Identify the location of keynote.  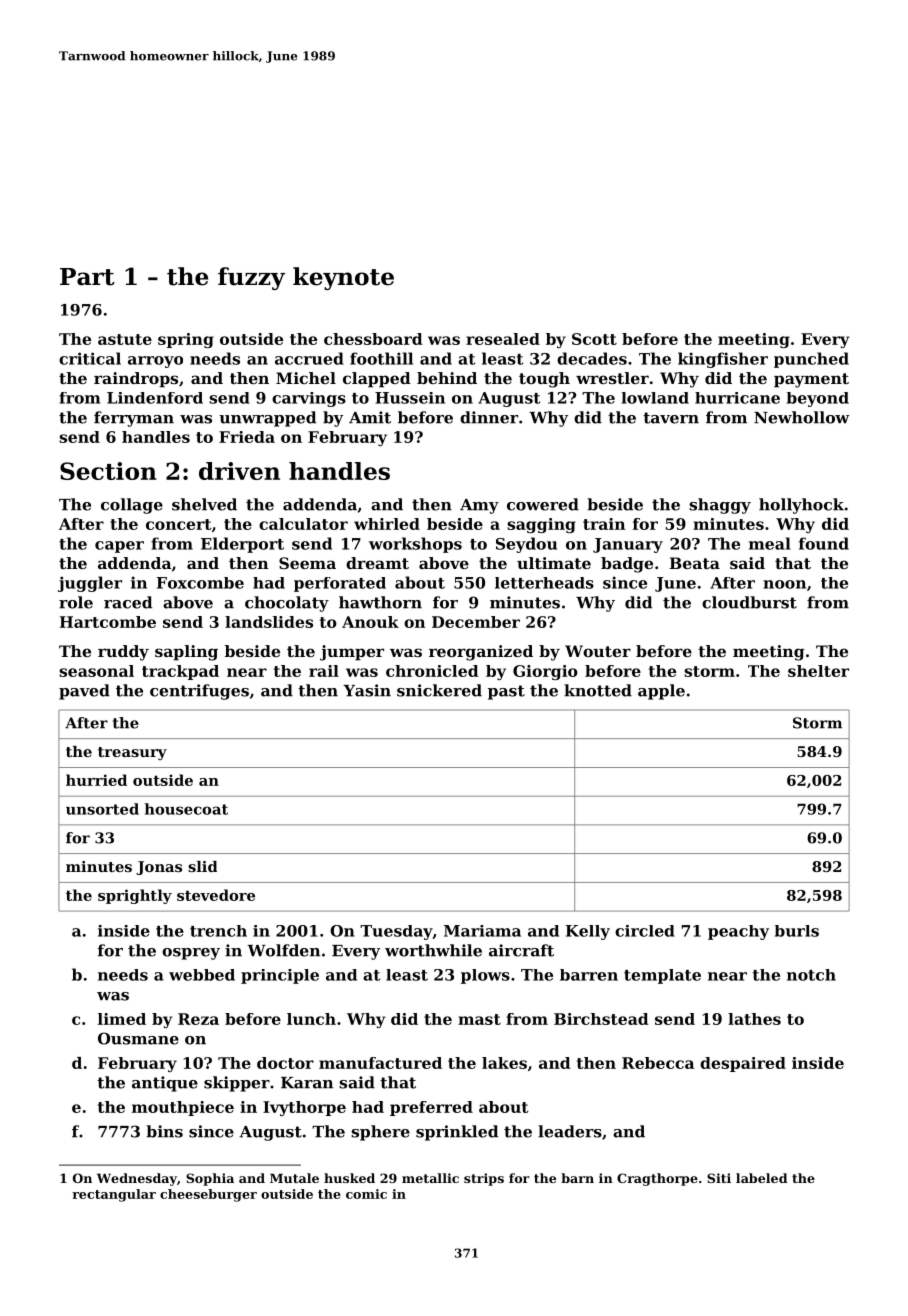
(343, 278).
